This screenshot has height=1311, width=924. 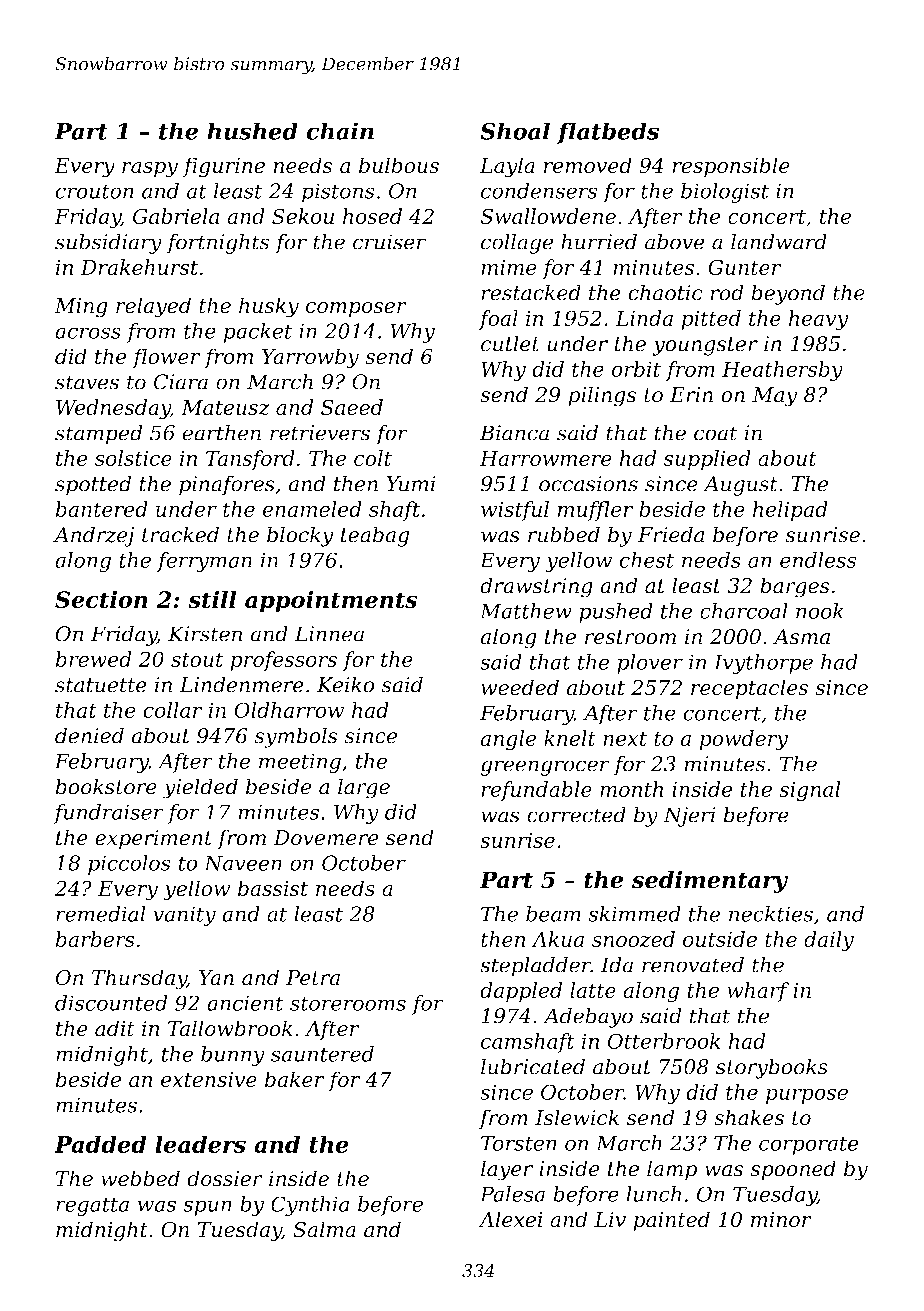 What do you see at coordinates (510, 1219) in the screenshot?
I see `Alexei` at bounding box center [510, 1219].
